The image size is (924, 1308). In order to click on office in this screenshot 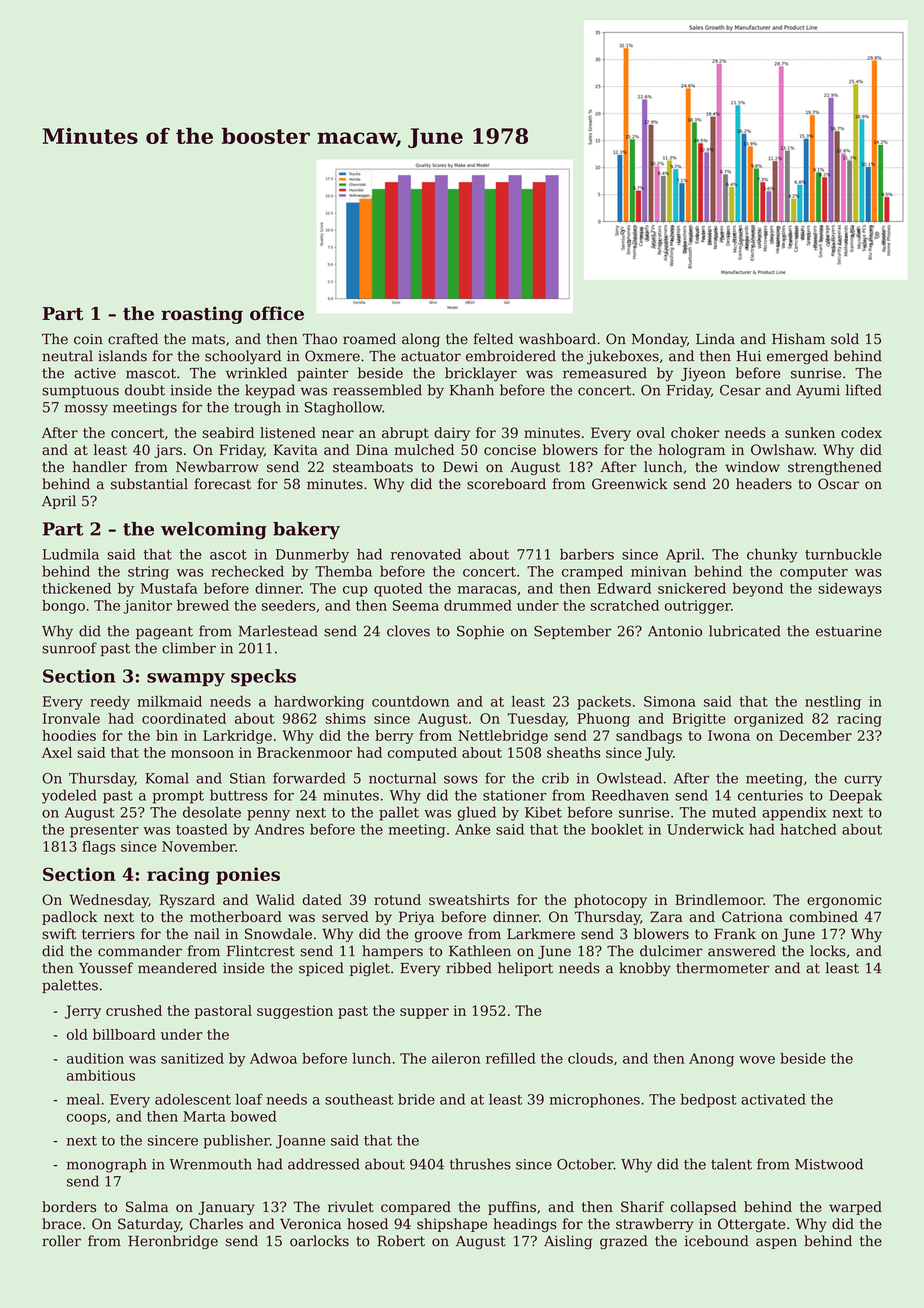, I will do `click(277, 313)`.
